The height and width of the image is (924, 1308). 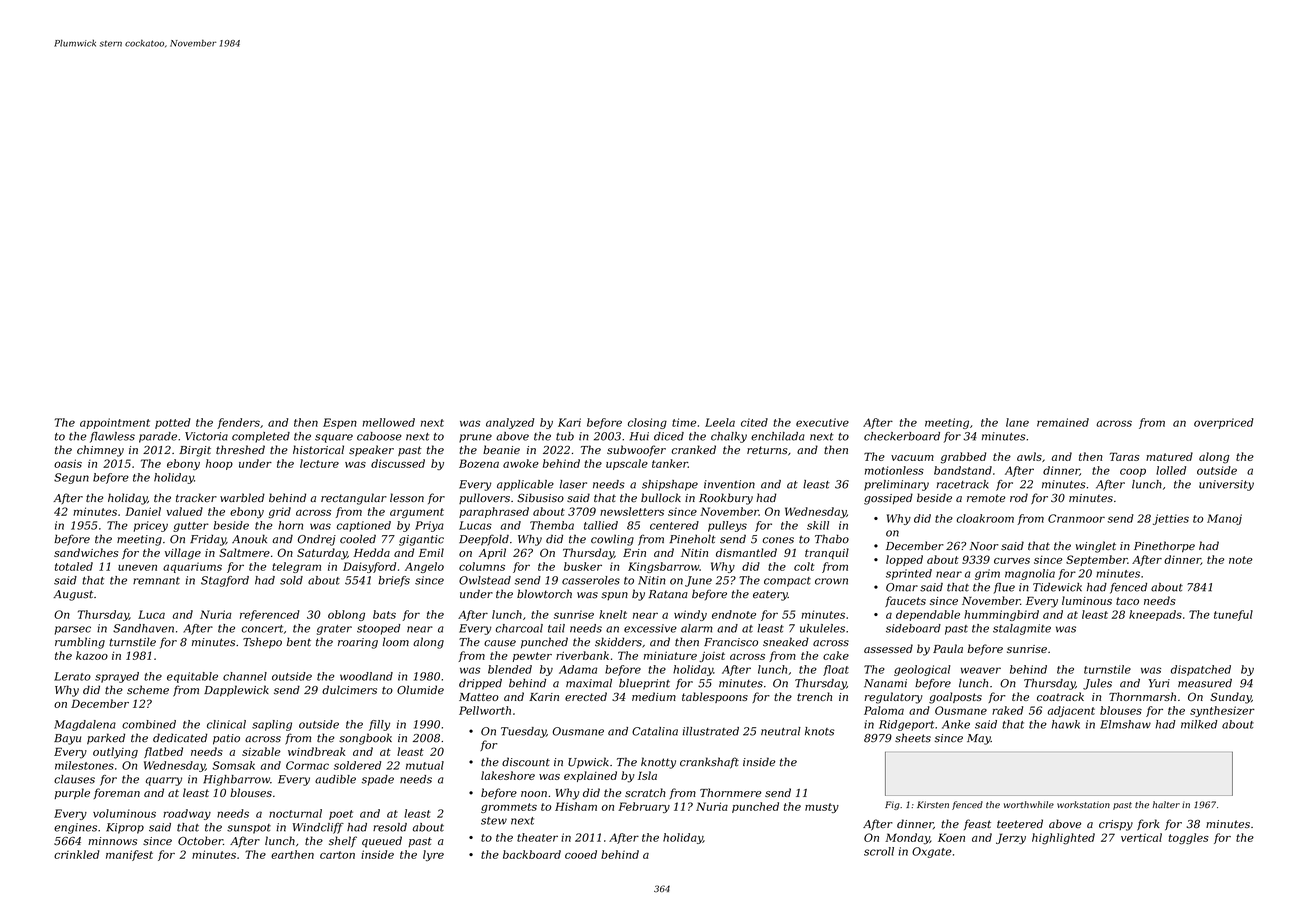 I want to click on hoop, so click(x=219, y=464).
